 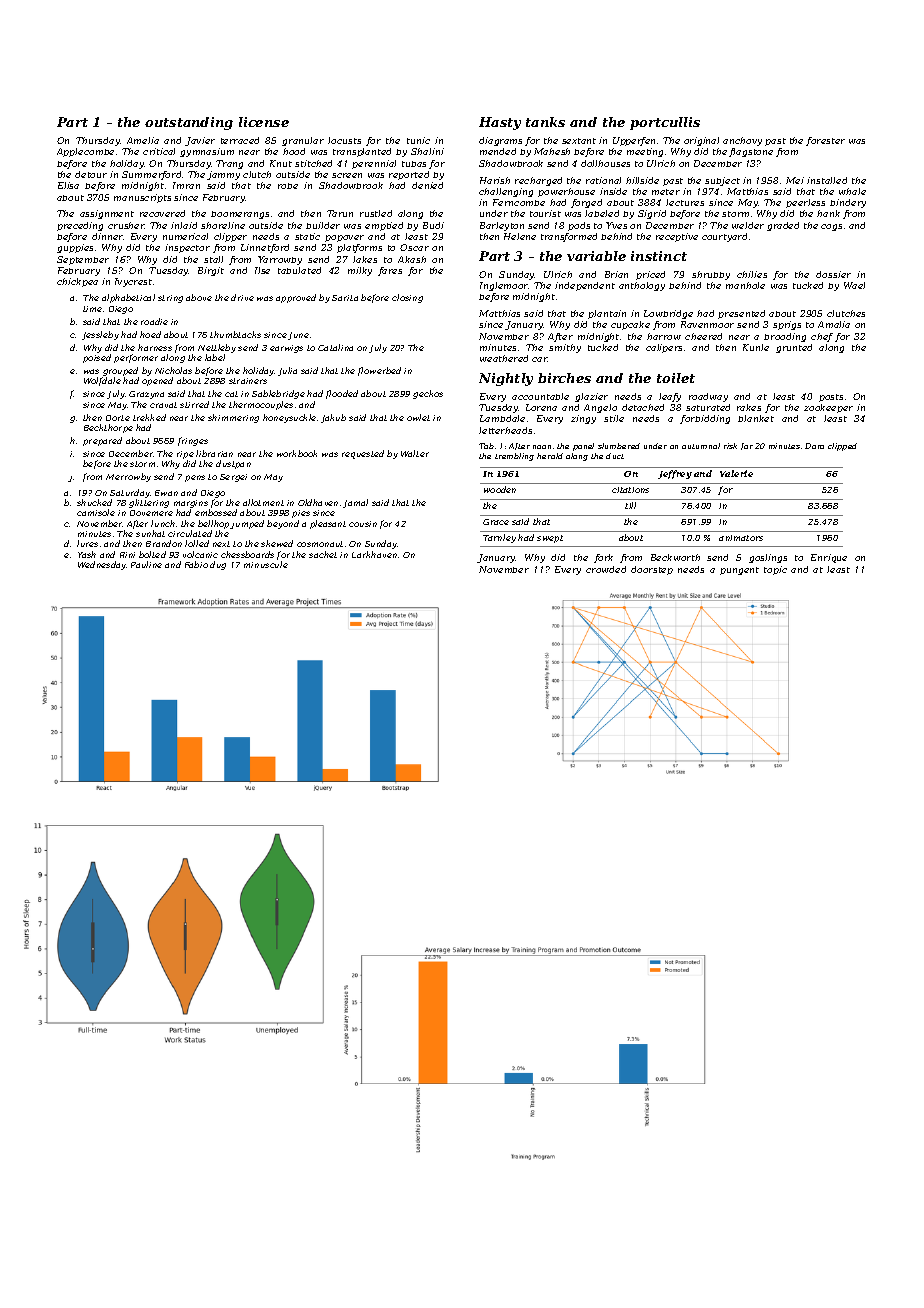 What do you see at coordinates (240, 215) in the document?
I see `boomerangs` at bounding box center [240, 215].
